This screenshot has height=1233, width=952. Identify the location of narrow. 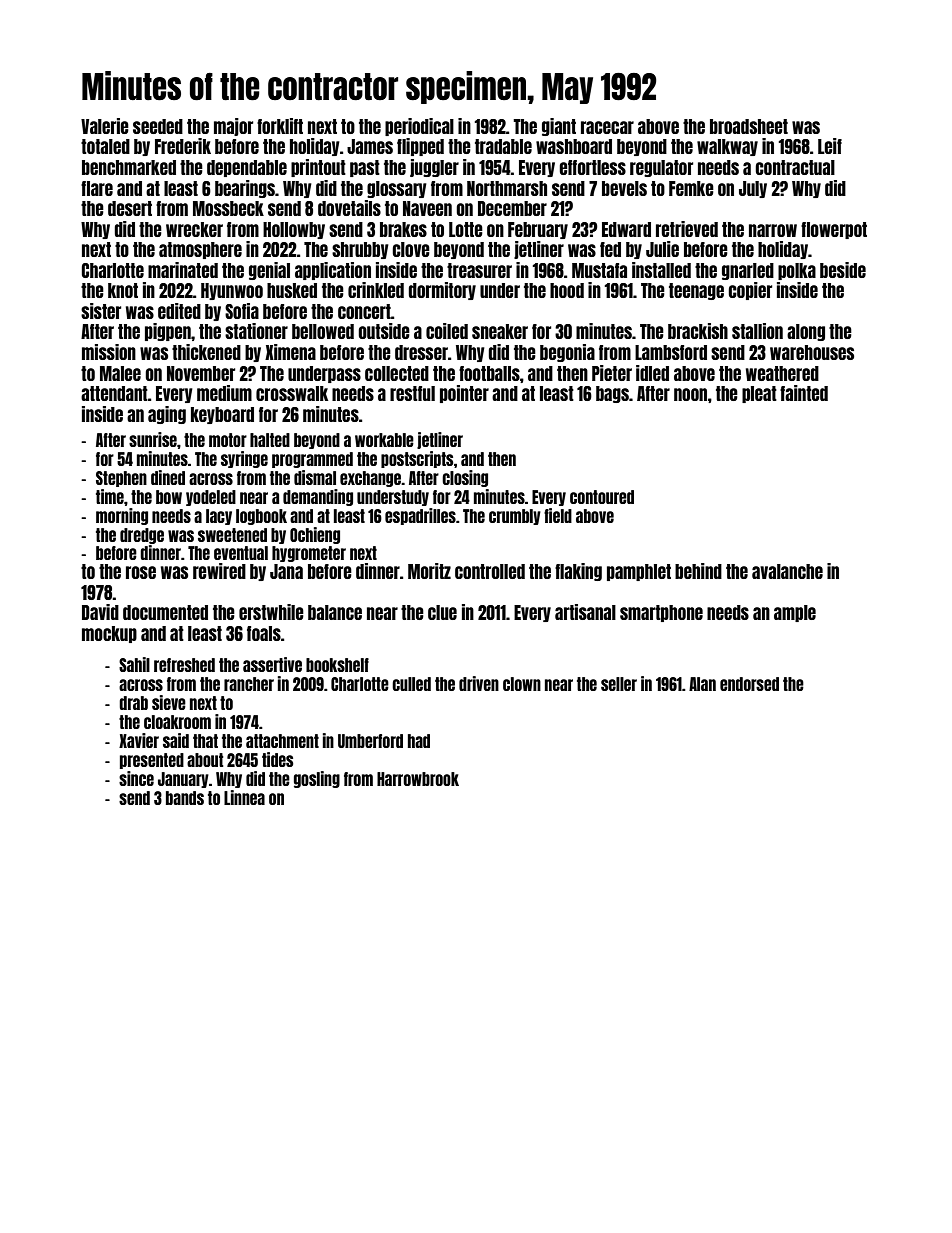
(773, 230).
